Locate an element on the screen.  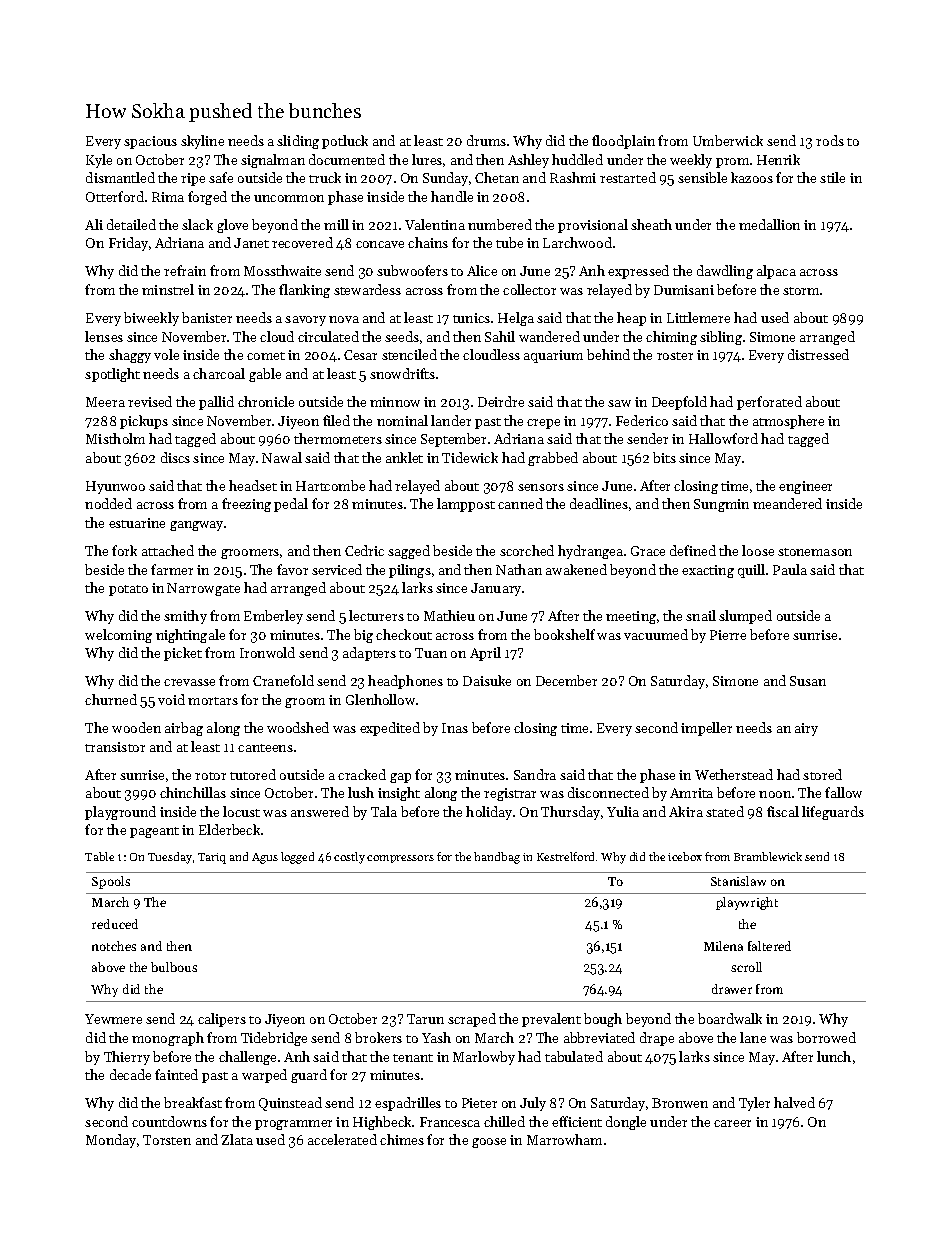
drums is located at coordinates (486, 140).
